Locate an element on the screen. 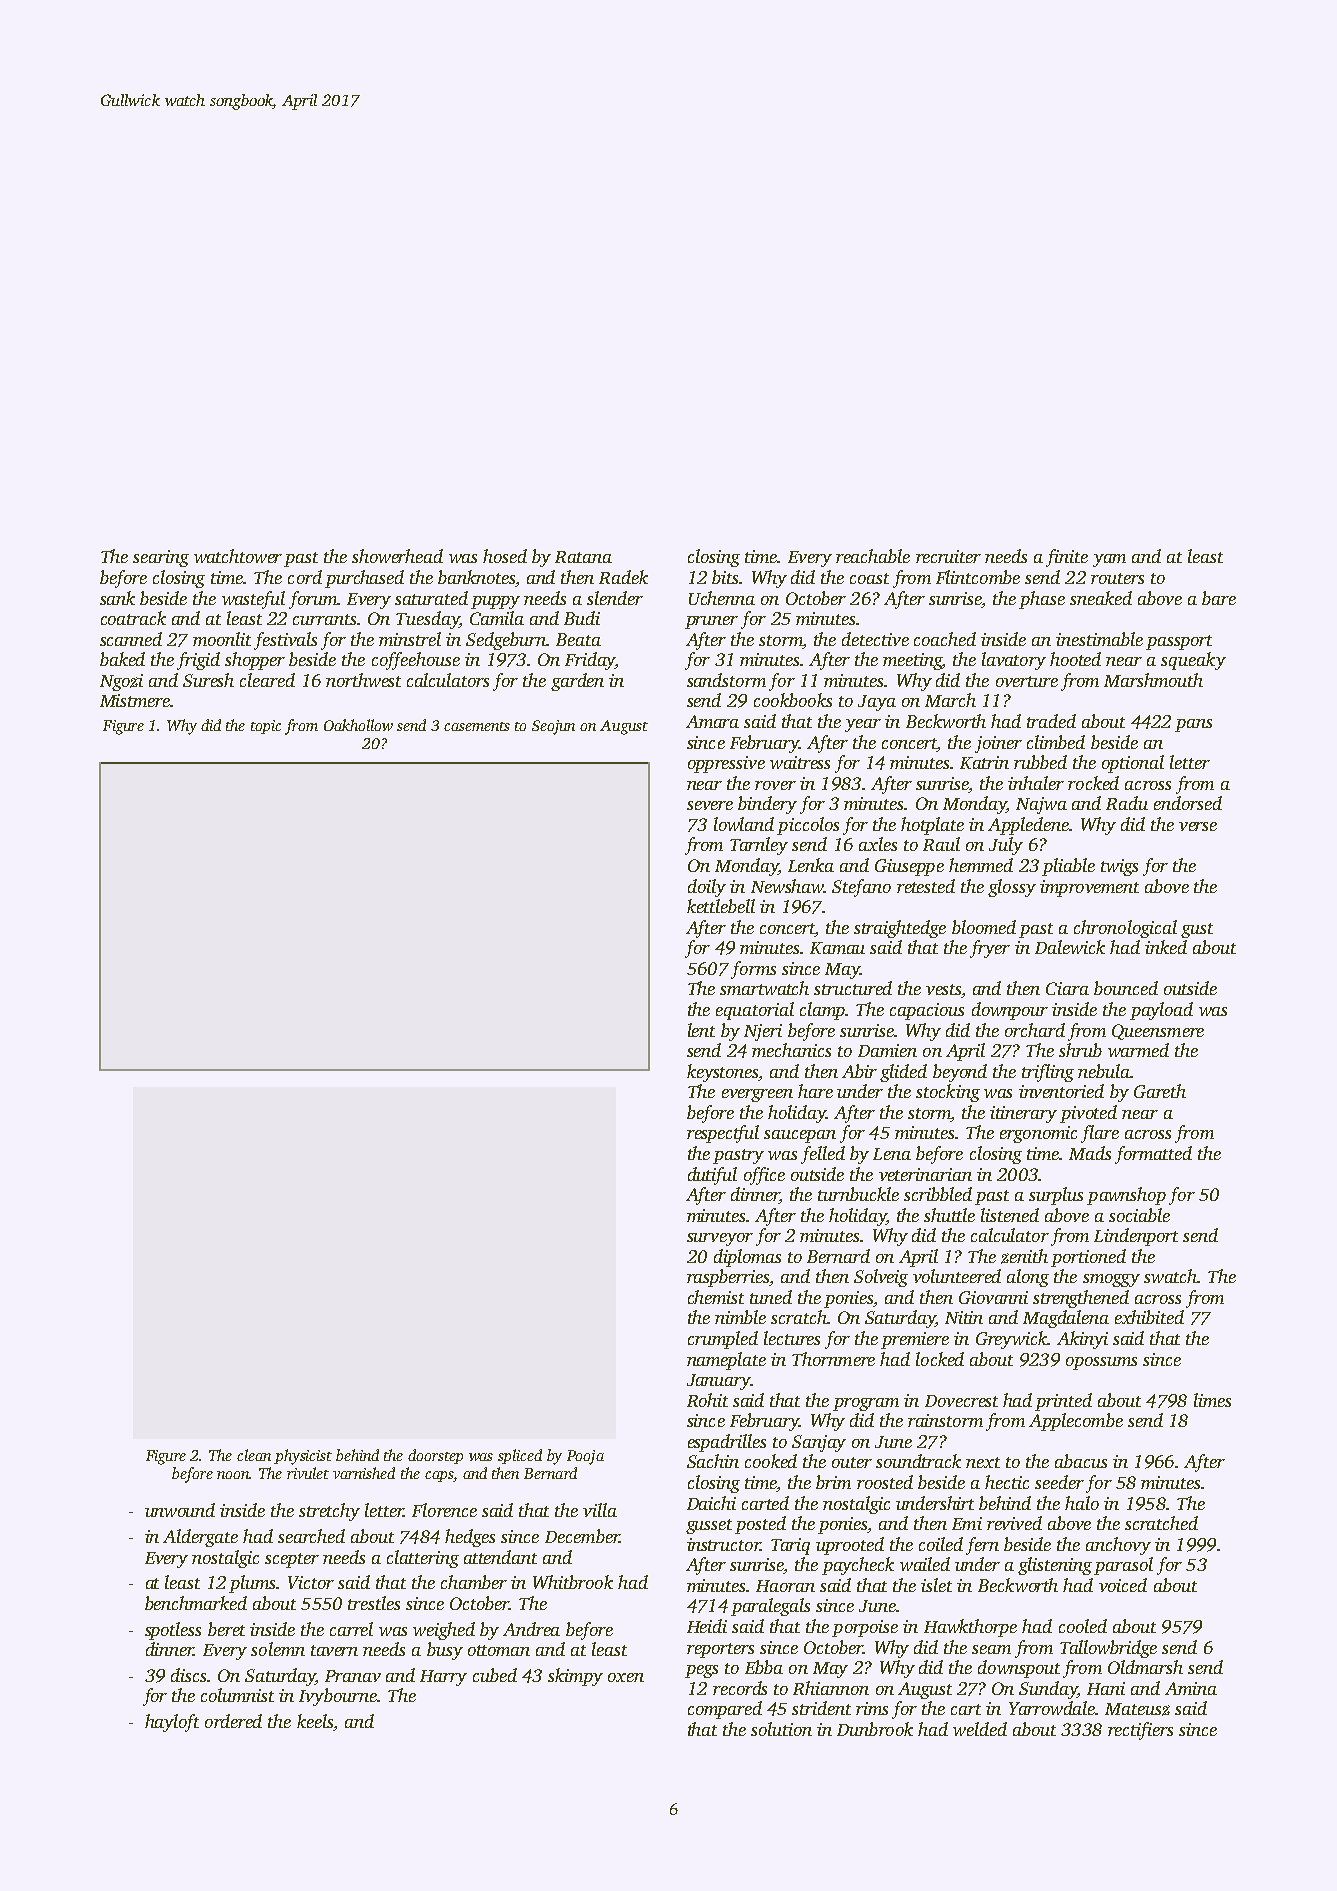 This screenshot has height=1891, width=1337. spotless is located at coordinates (173, 1631).
